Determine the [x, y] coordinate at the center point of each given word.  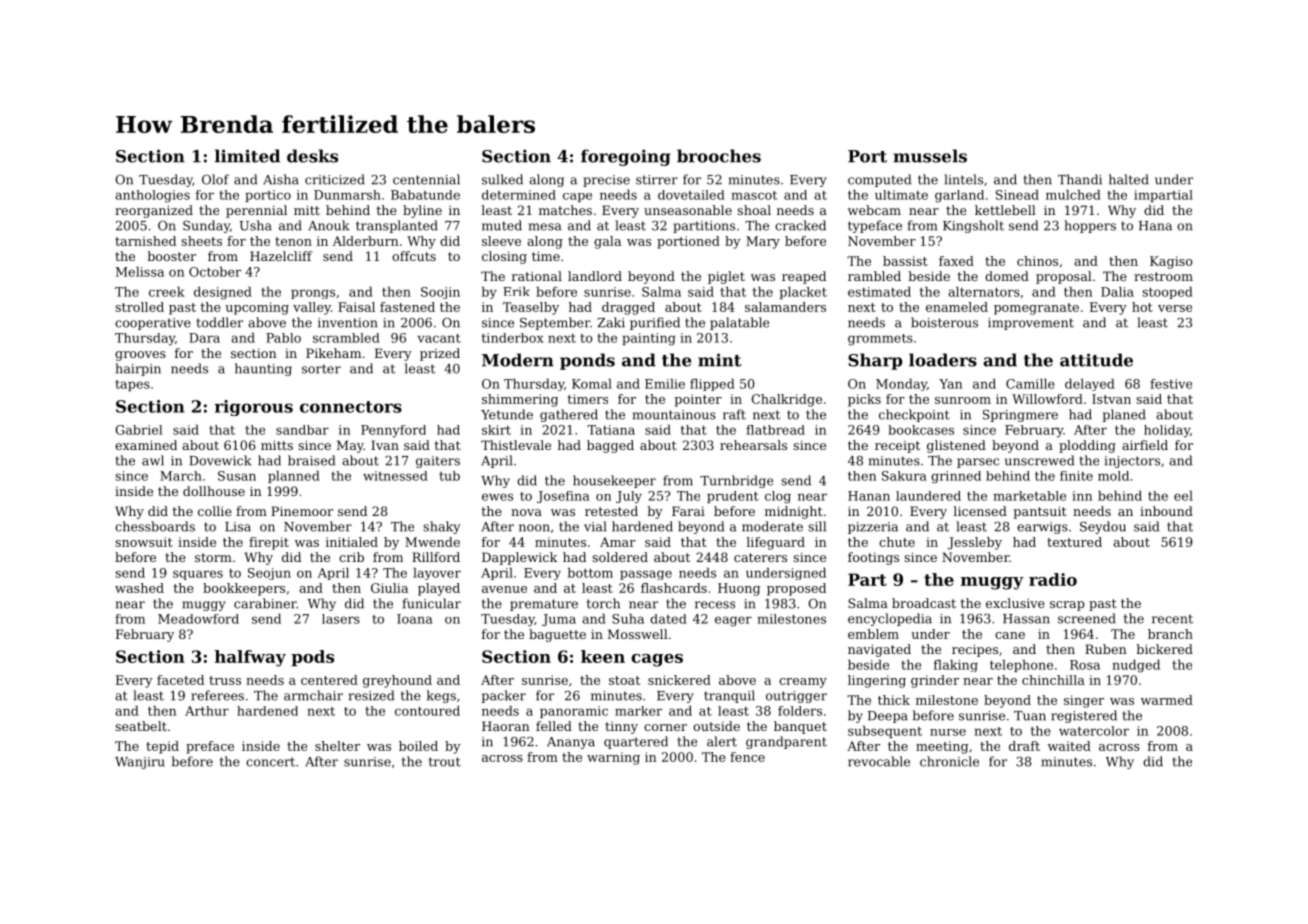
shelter [337, 746]
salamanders [785, 307]
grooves [140, 356]
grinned [956, 477]
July [629, 497]
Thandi [1080, 179]
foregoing [626, 157]
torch [603, 603]
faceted [180, 680]
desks [312, 156]
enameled [957, 307]
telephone [1021, 666]
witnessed [395, 476]
